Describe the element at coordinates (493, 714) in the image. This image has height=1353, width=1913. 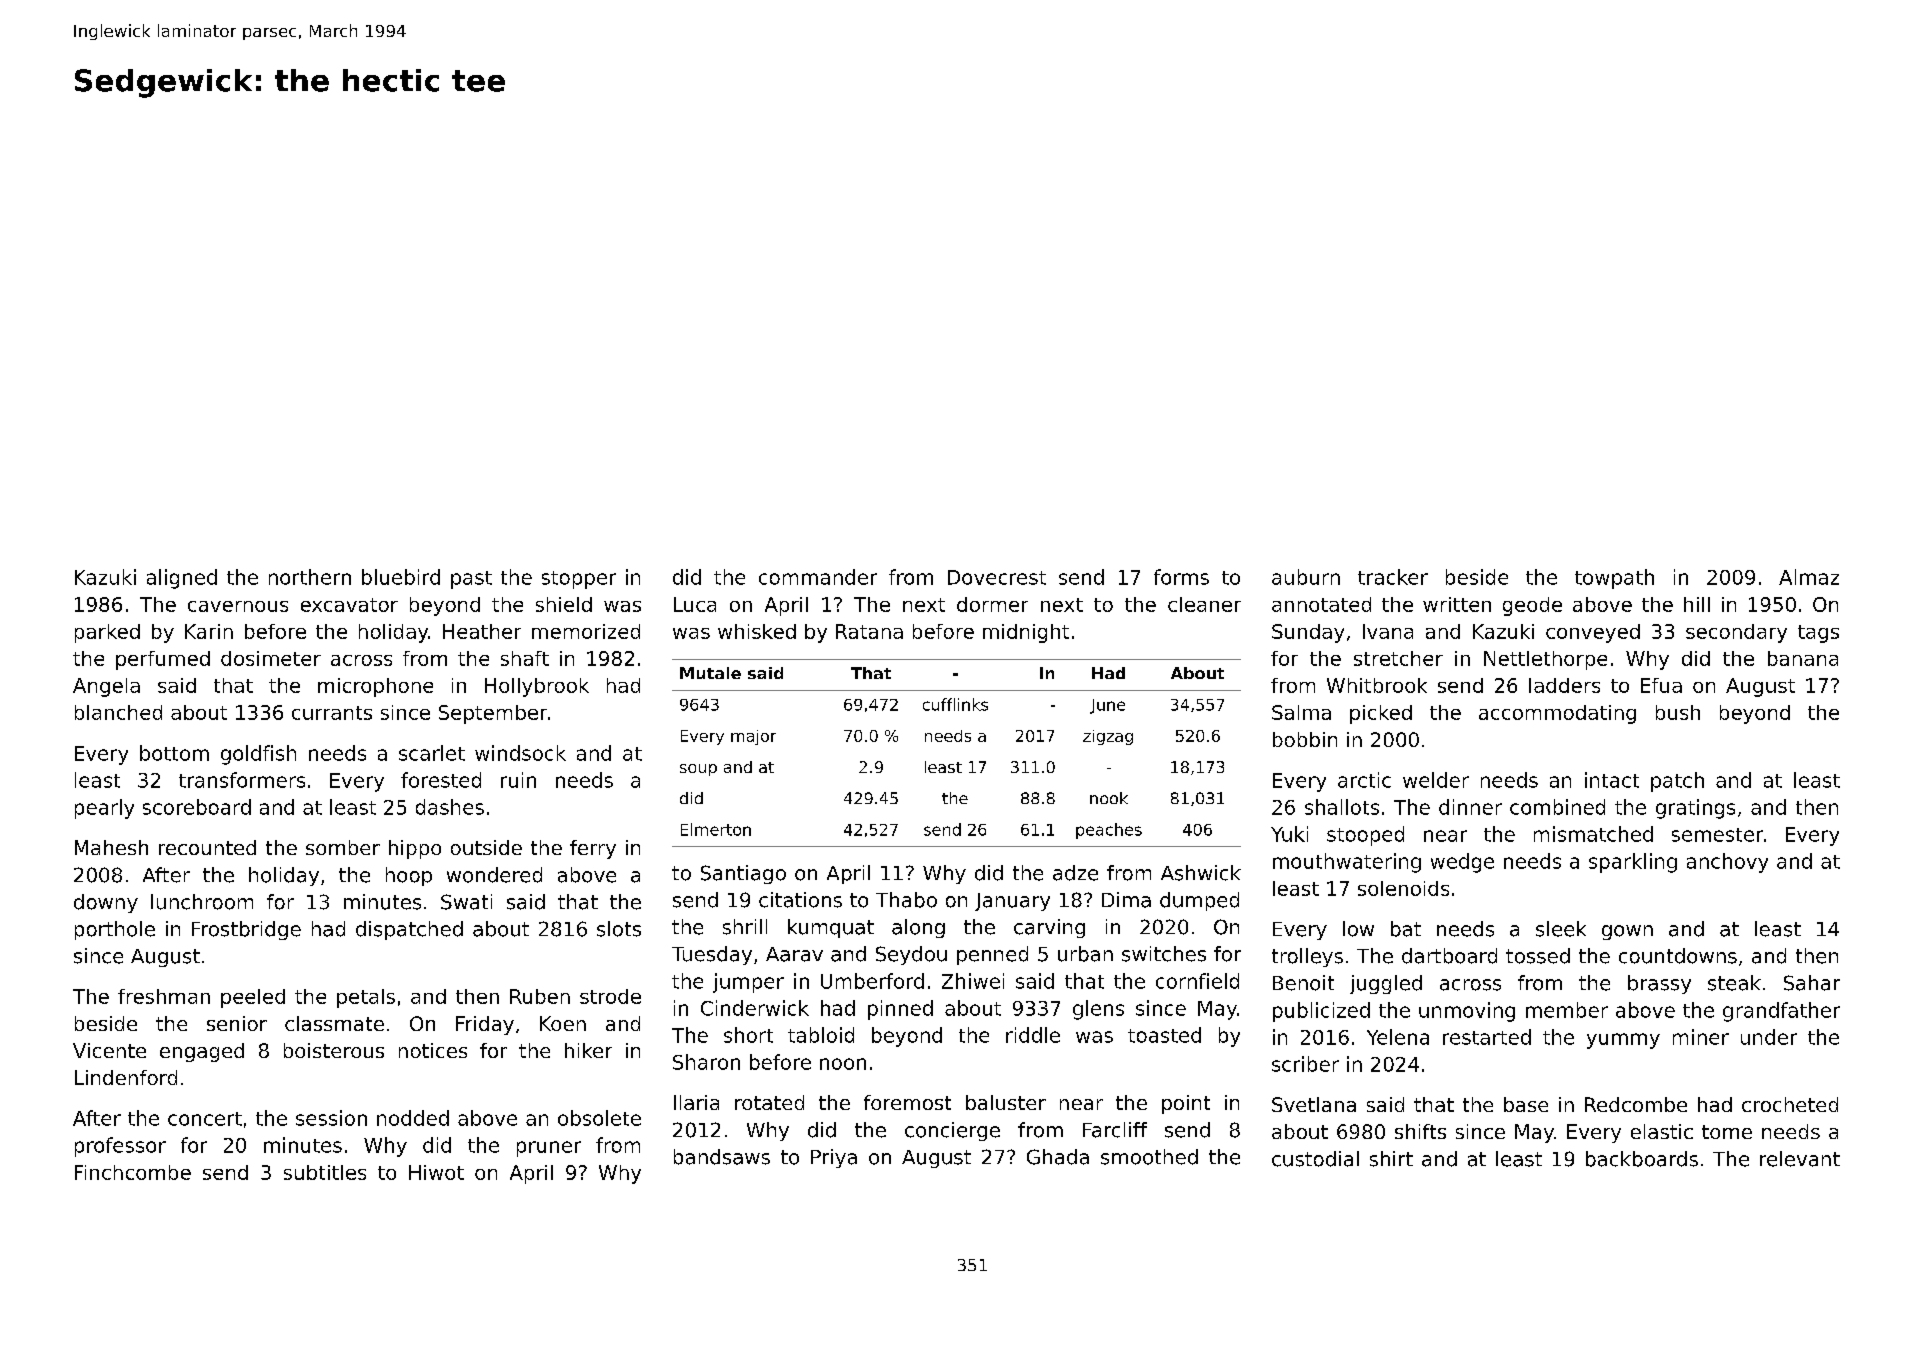
I see `September` at that location.
